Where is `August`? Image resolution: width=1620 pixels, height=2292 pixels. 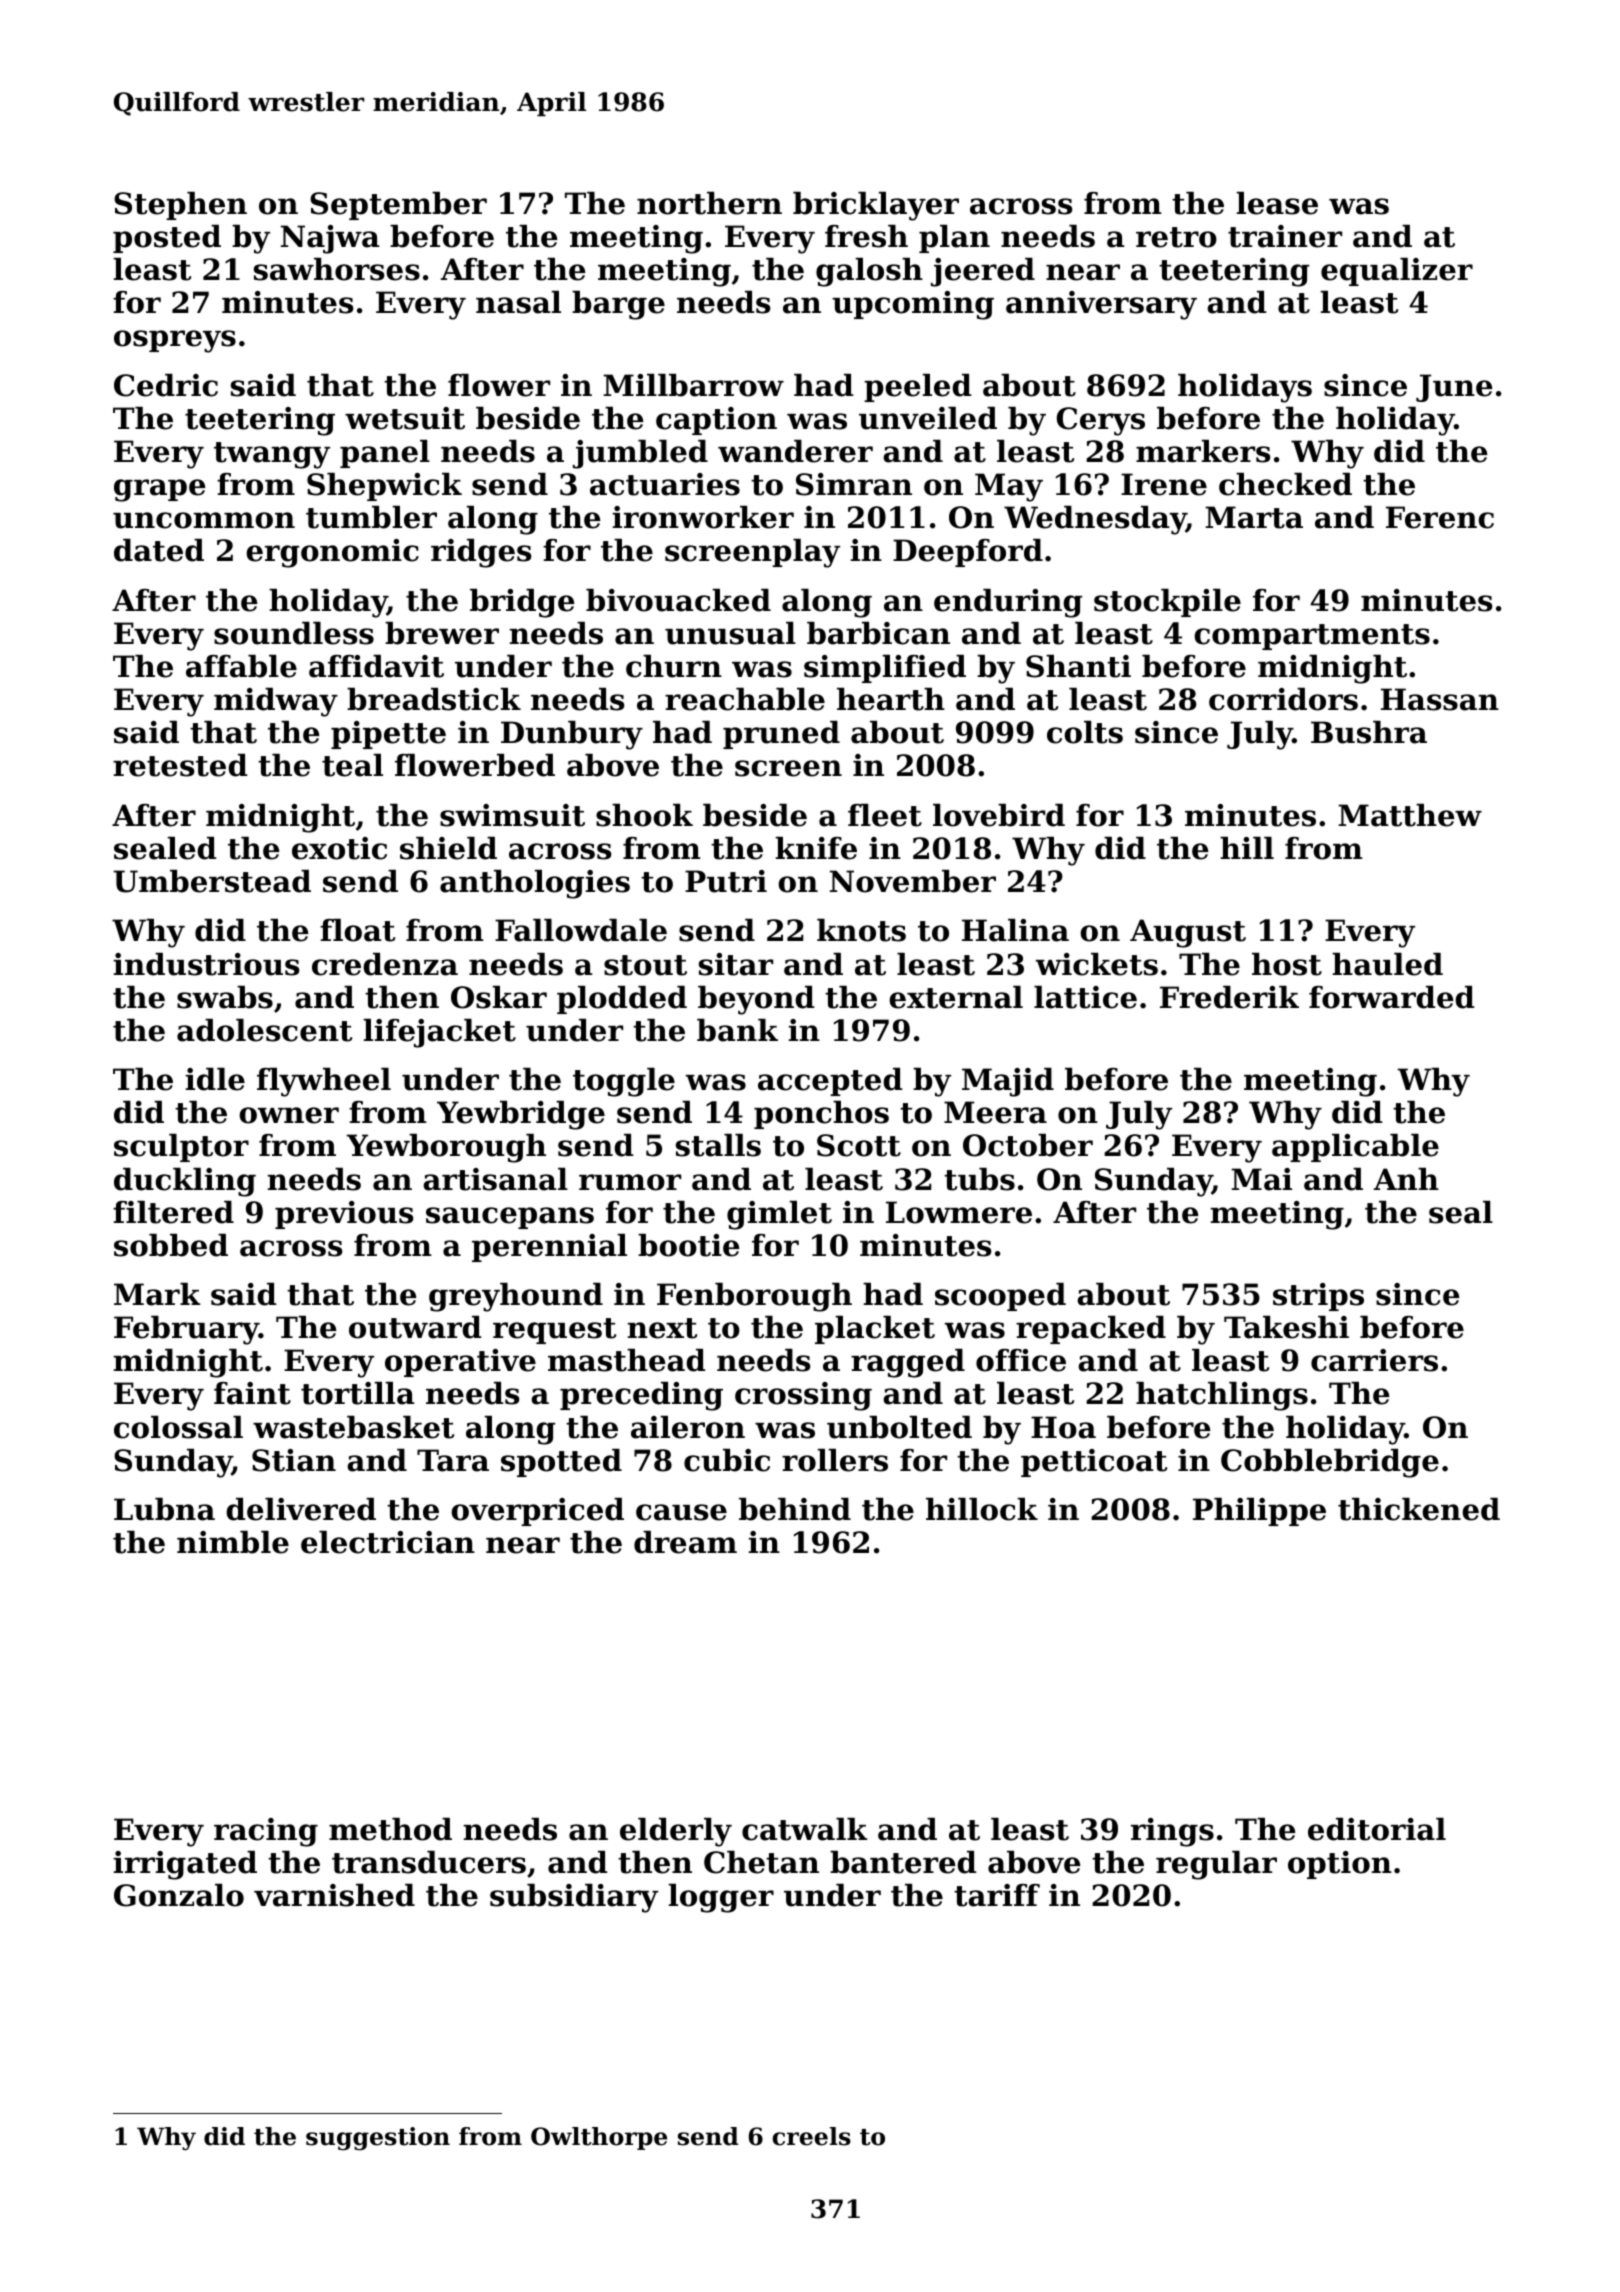 August is located at coordinates (1188, 933).
